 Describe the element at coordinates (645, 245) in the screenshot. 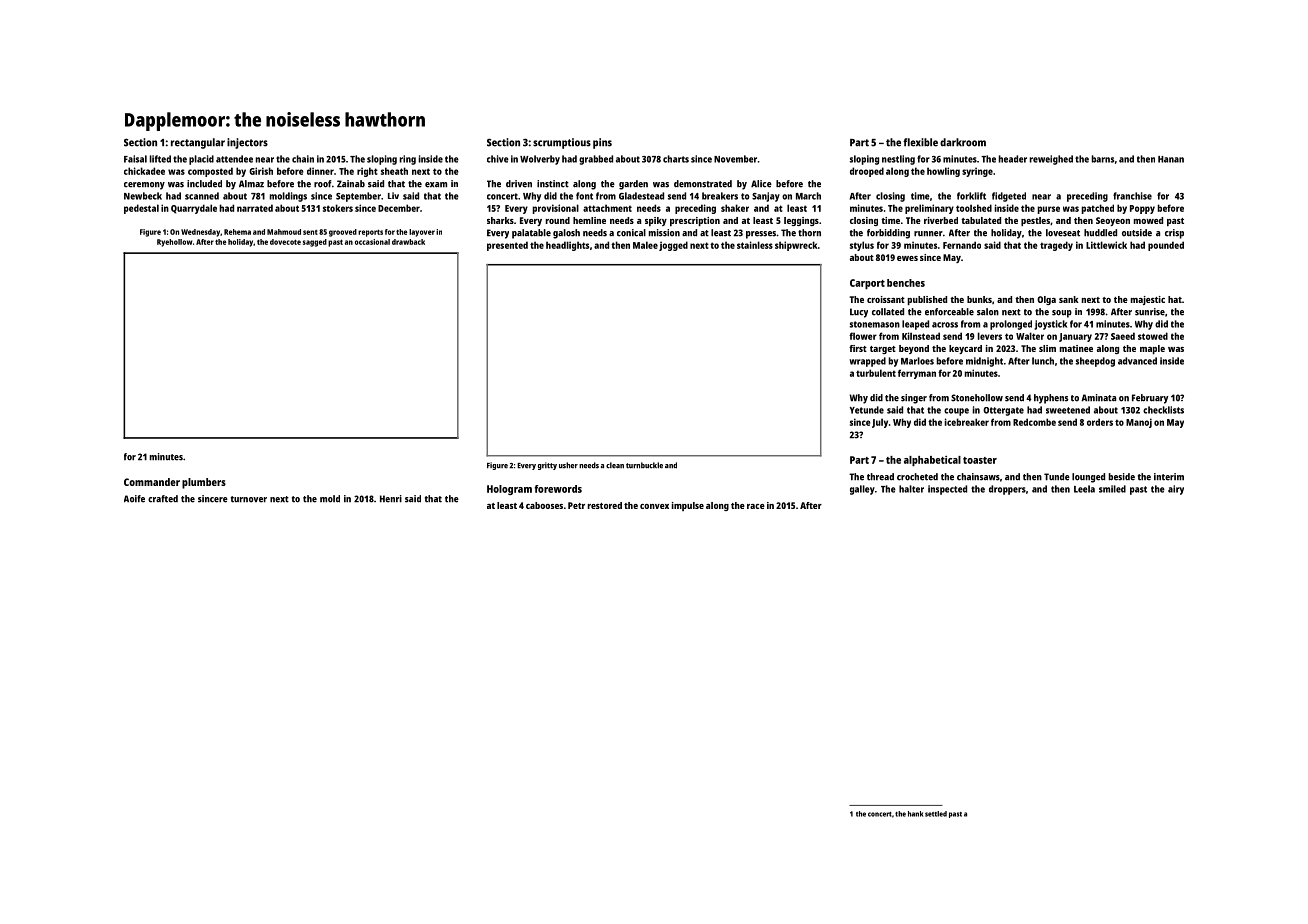

I see `Malee` at that location.
